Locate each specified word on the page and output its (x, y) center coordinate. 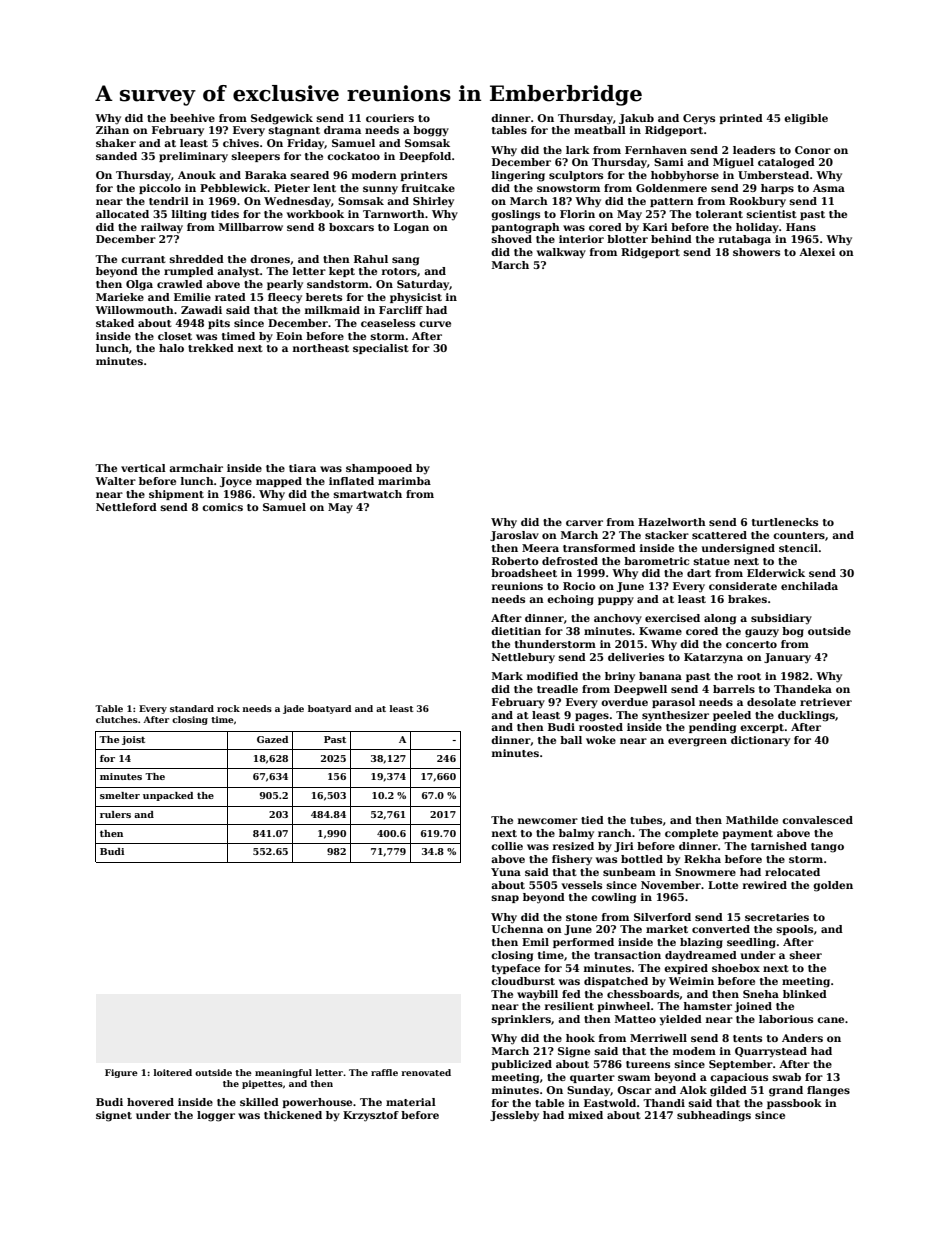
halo (171, 348)
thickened (293, 1115)
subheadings (714, 1116)
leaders (754, 150)
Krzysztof (371, 1116)
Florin (577, 214)
